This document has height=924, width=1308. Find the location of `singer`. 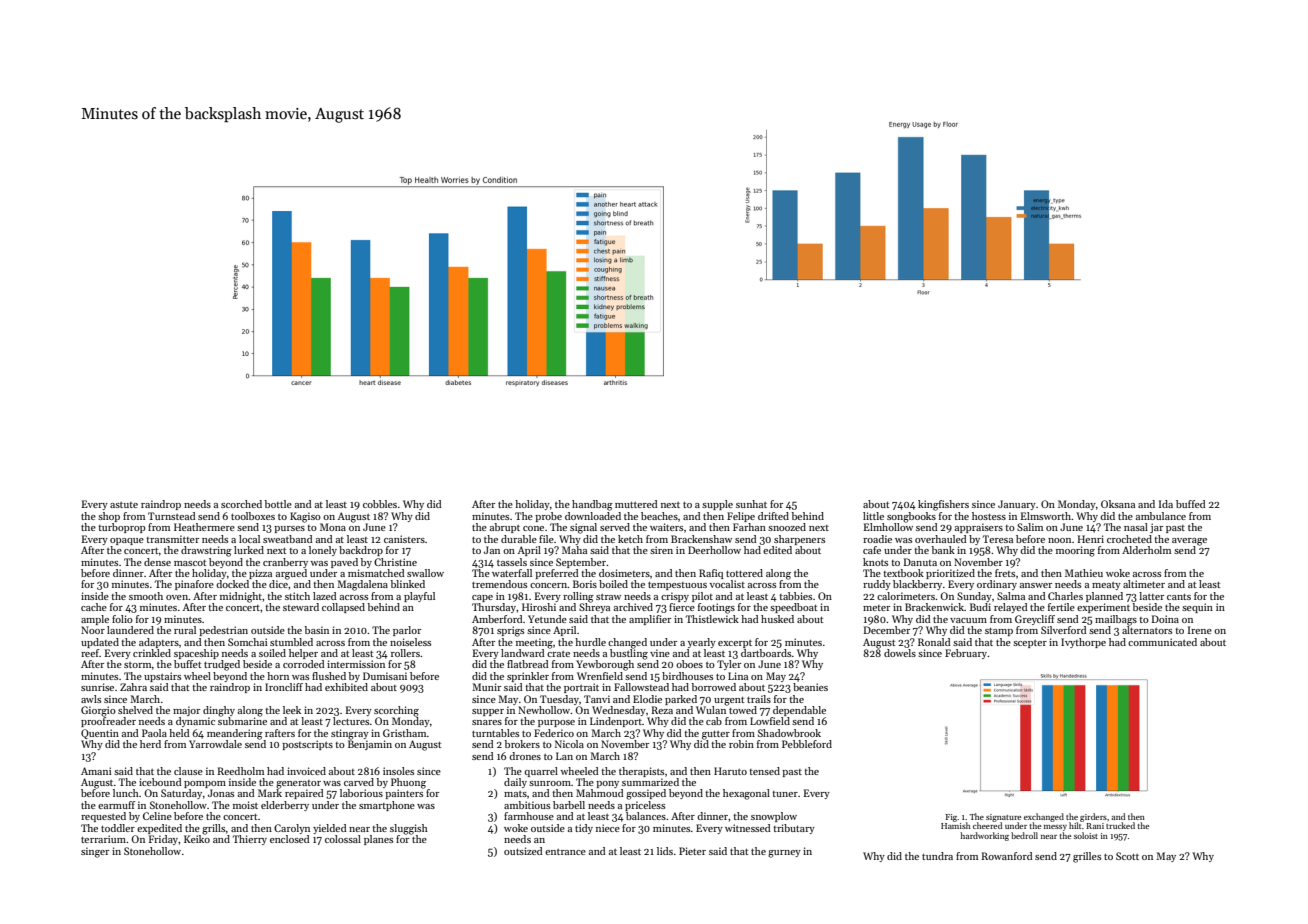

singer is located at coordinates (95, 852).
